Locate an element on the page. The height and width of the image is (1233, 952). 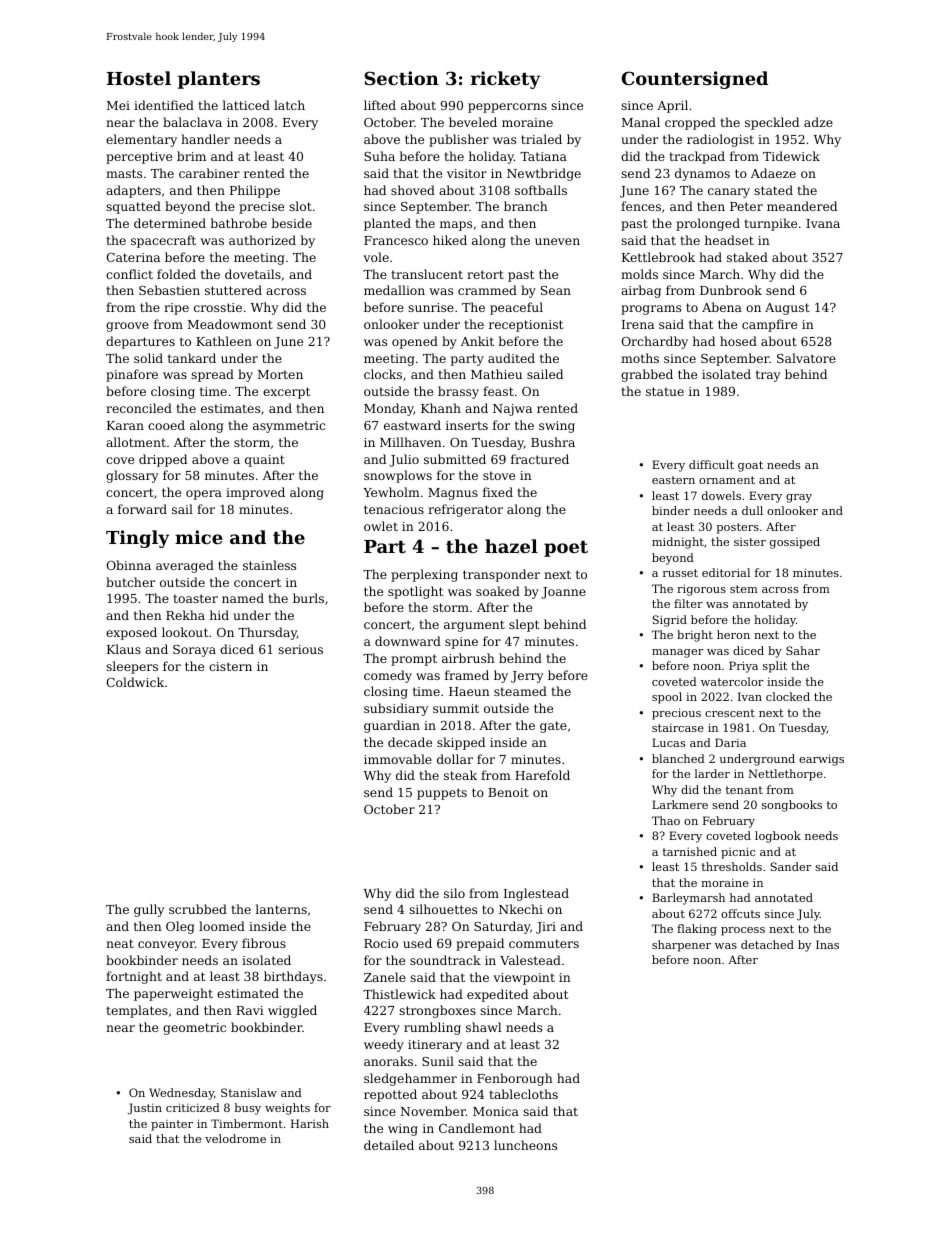
Sahar is located at coordinates (803, 650).
